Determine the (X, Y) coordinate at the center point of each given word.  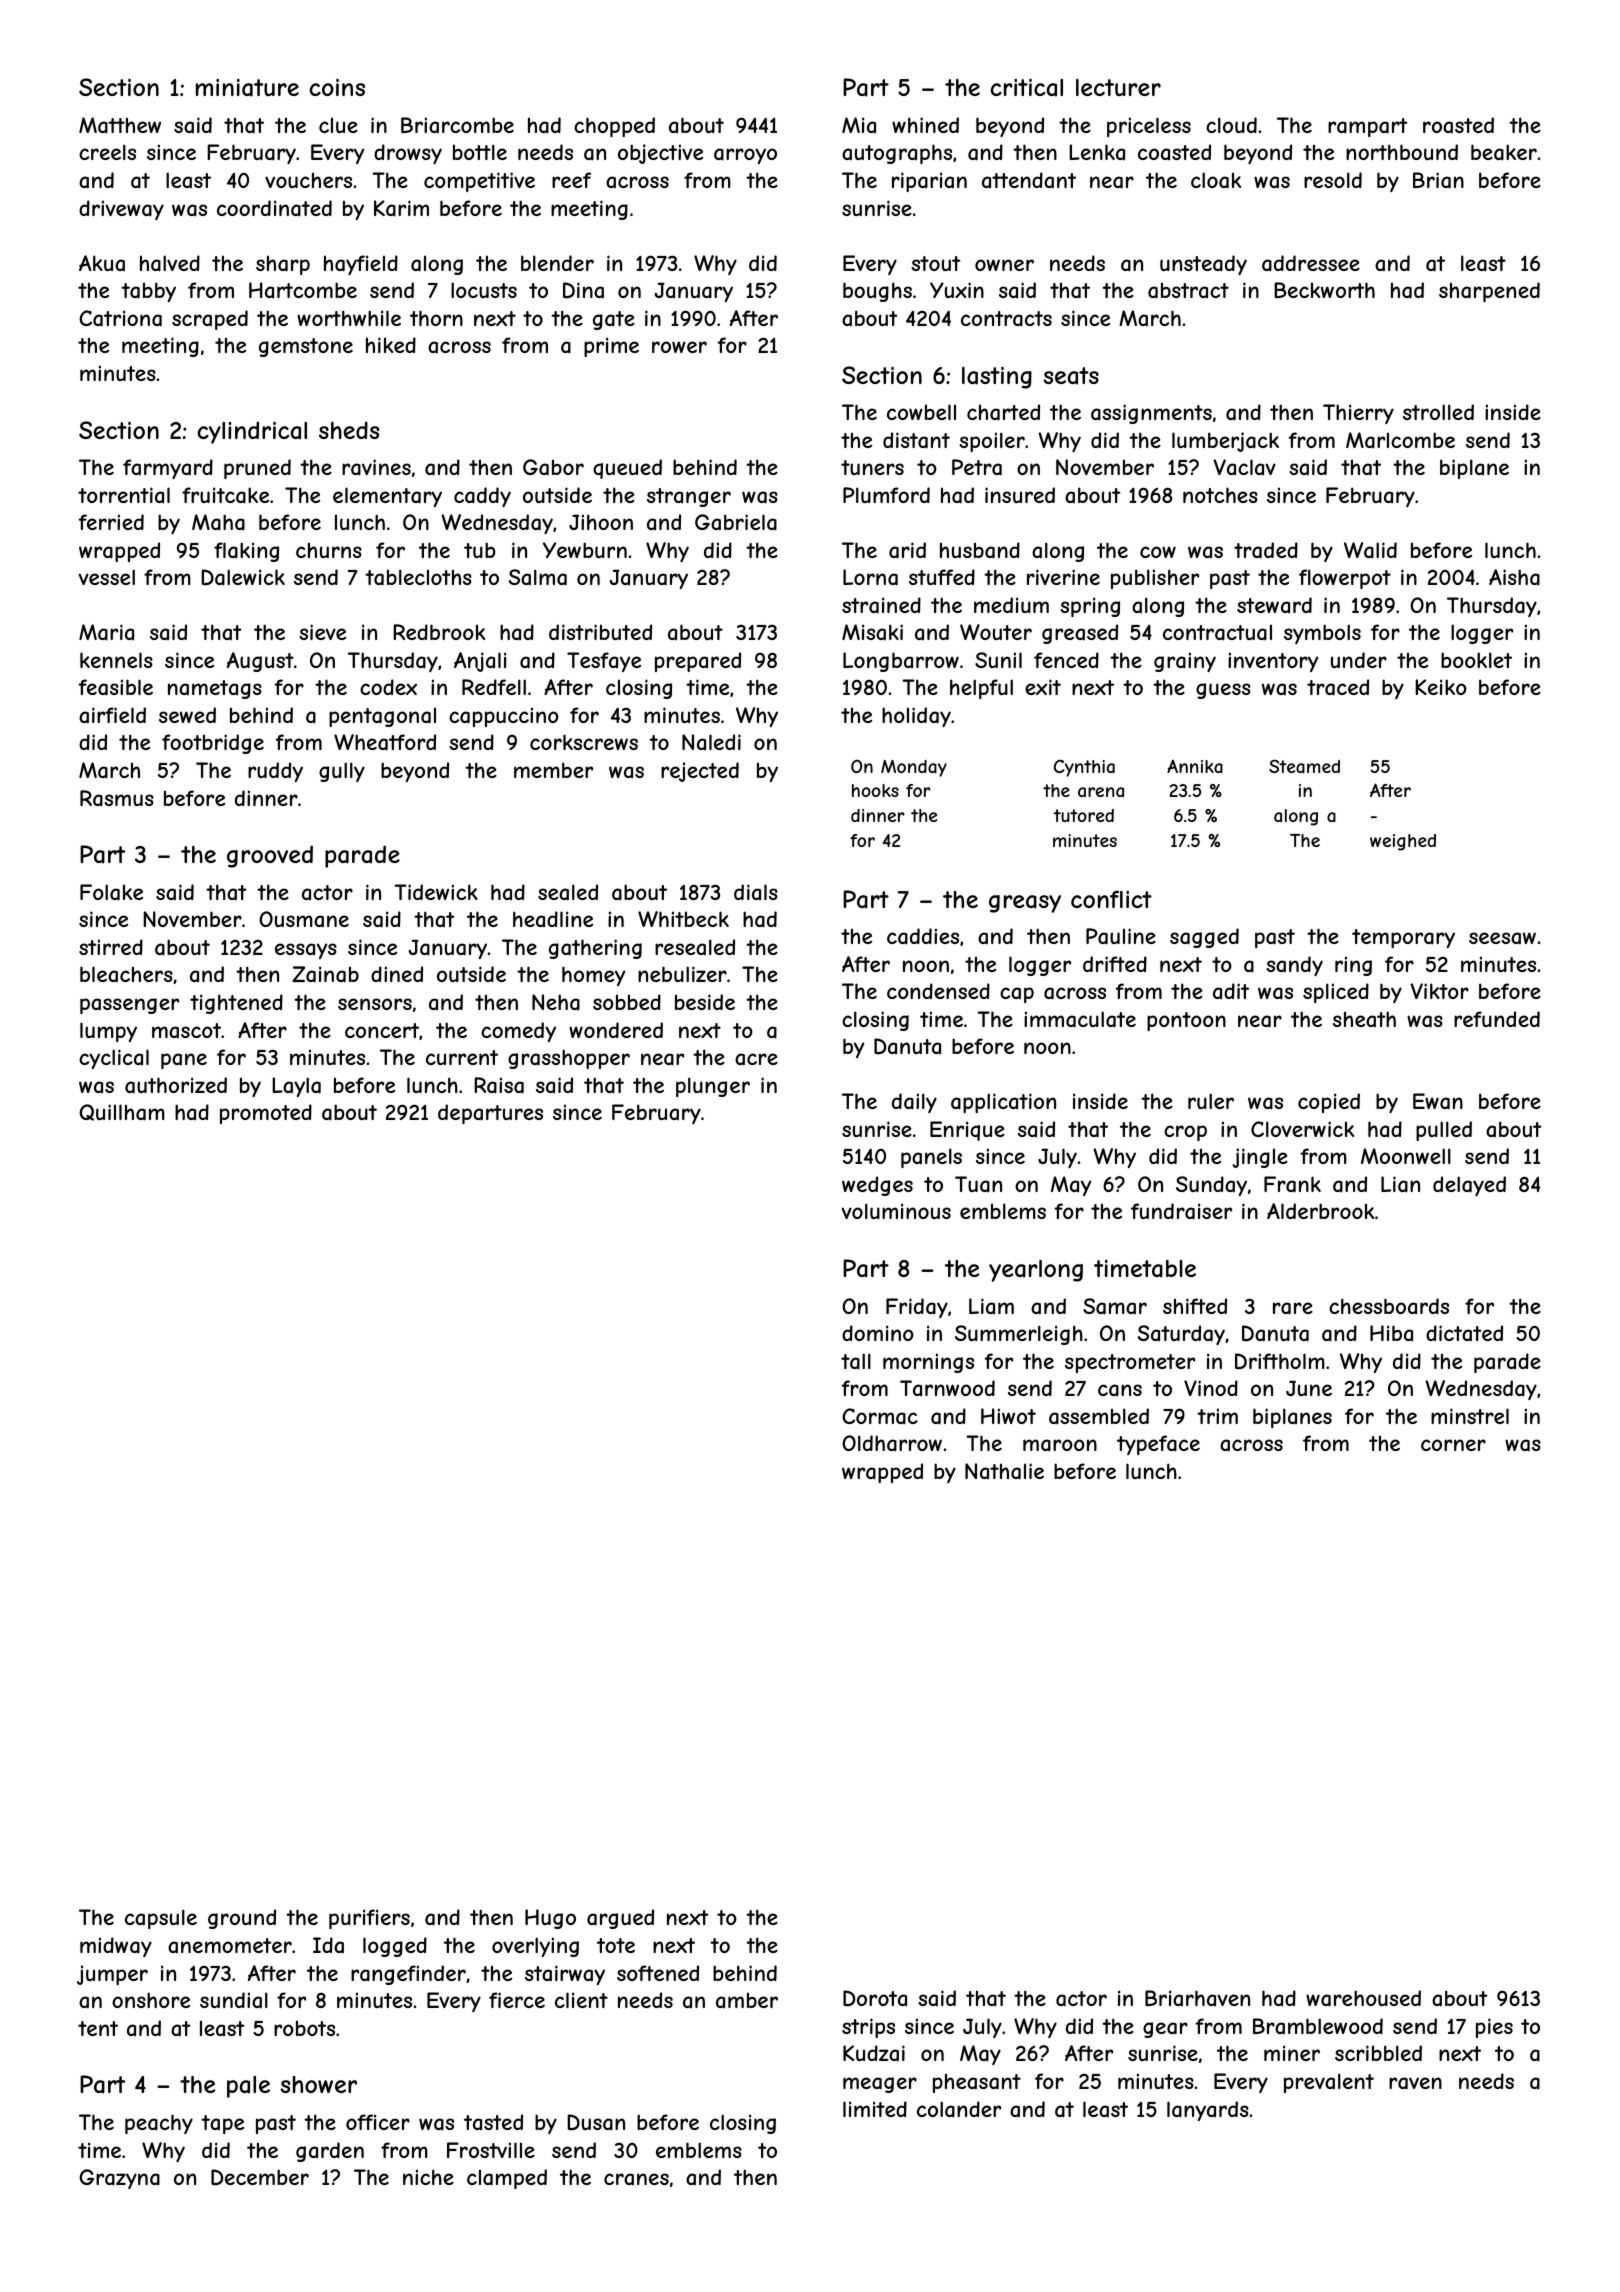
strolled (1438, 412)
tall (856, 1361)
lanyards (1208, 2111)
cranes (636, 2179)
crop (1185, 1133)
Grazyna (119, 2179)
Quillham (122, 1112)
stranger (689, 497)
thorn (436, 318)
